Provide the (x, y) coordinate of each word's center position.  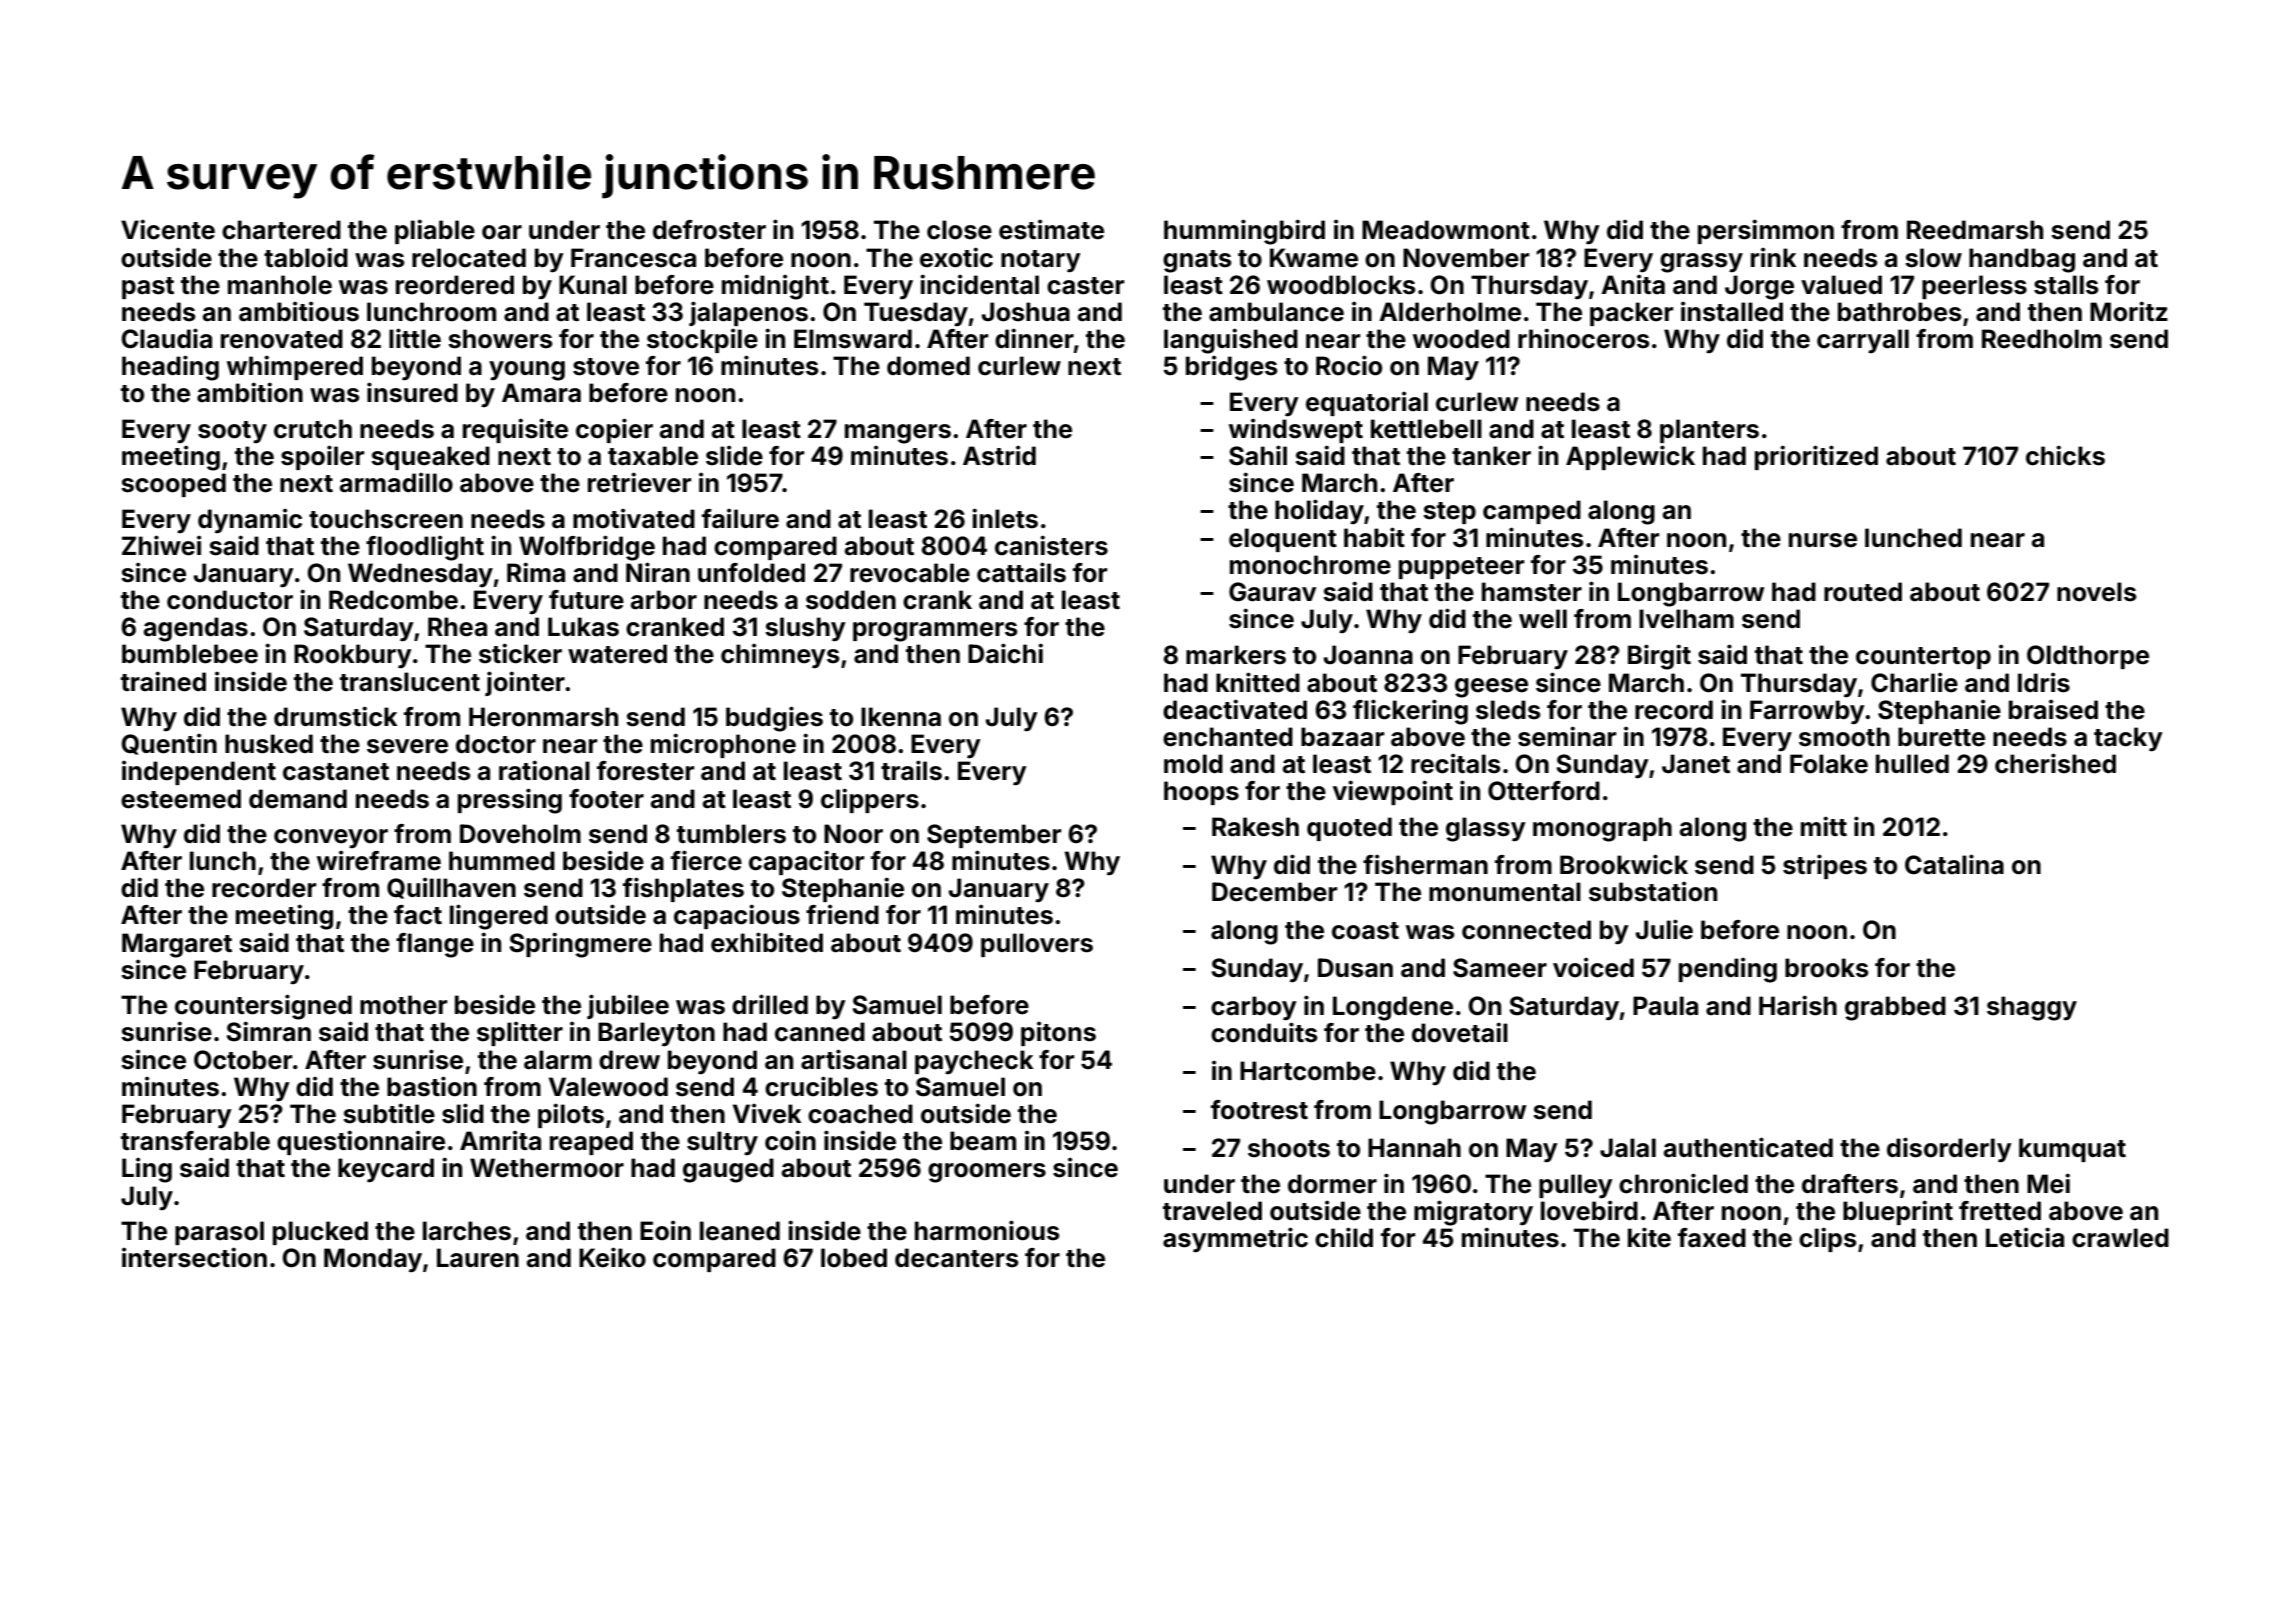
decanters (957, 1258)
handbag (2022, 260)
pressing (510, 801)
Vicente (168, 229)
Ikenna (901, 717)
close (959, 230)
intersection (194, 1257)
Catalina (1954, 864)
